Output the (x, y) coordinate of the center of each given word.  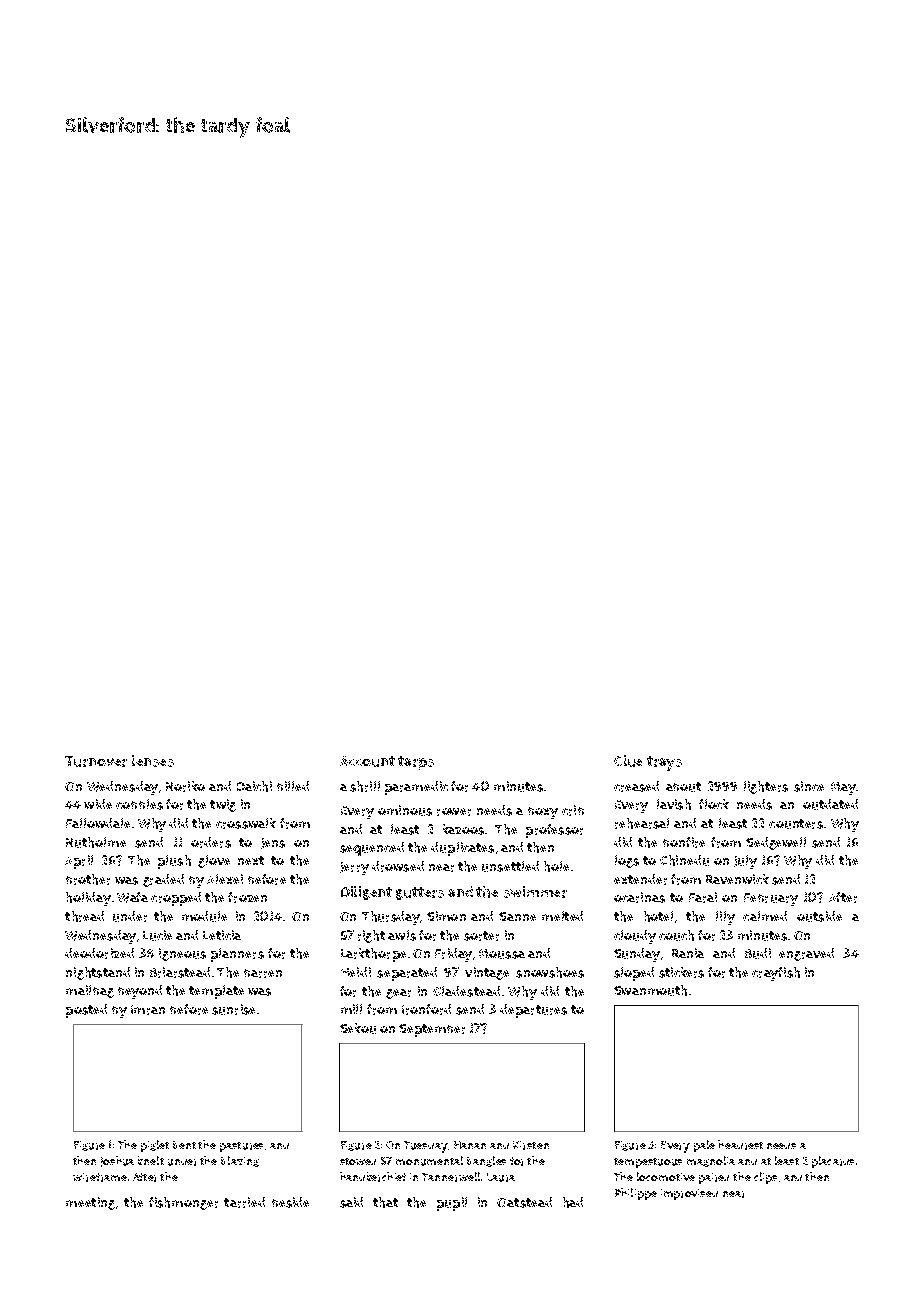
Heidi (356, 972)
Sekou (358, 1028)
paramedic (416, 788)
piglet (155, 1146)
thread (84, 916)
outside (819, 916)
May (843, 788)
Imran (148, 1010)
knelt (151, 1160)
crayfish (776, 974)
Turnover (96, 761)
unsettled (510, 866)
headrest (740, 1145)
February (771, 899)
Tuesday (426, 1147)
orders (211, 842)
